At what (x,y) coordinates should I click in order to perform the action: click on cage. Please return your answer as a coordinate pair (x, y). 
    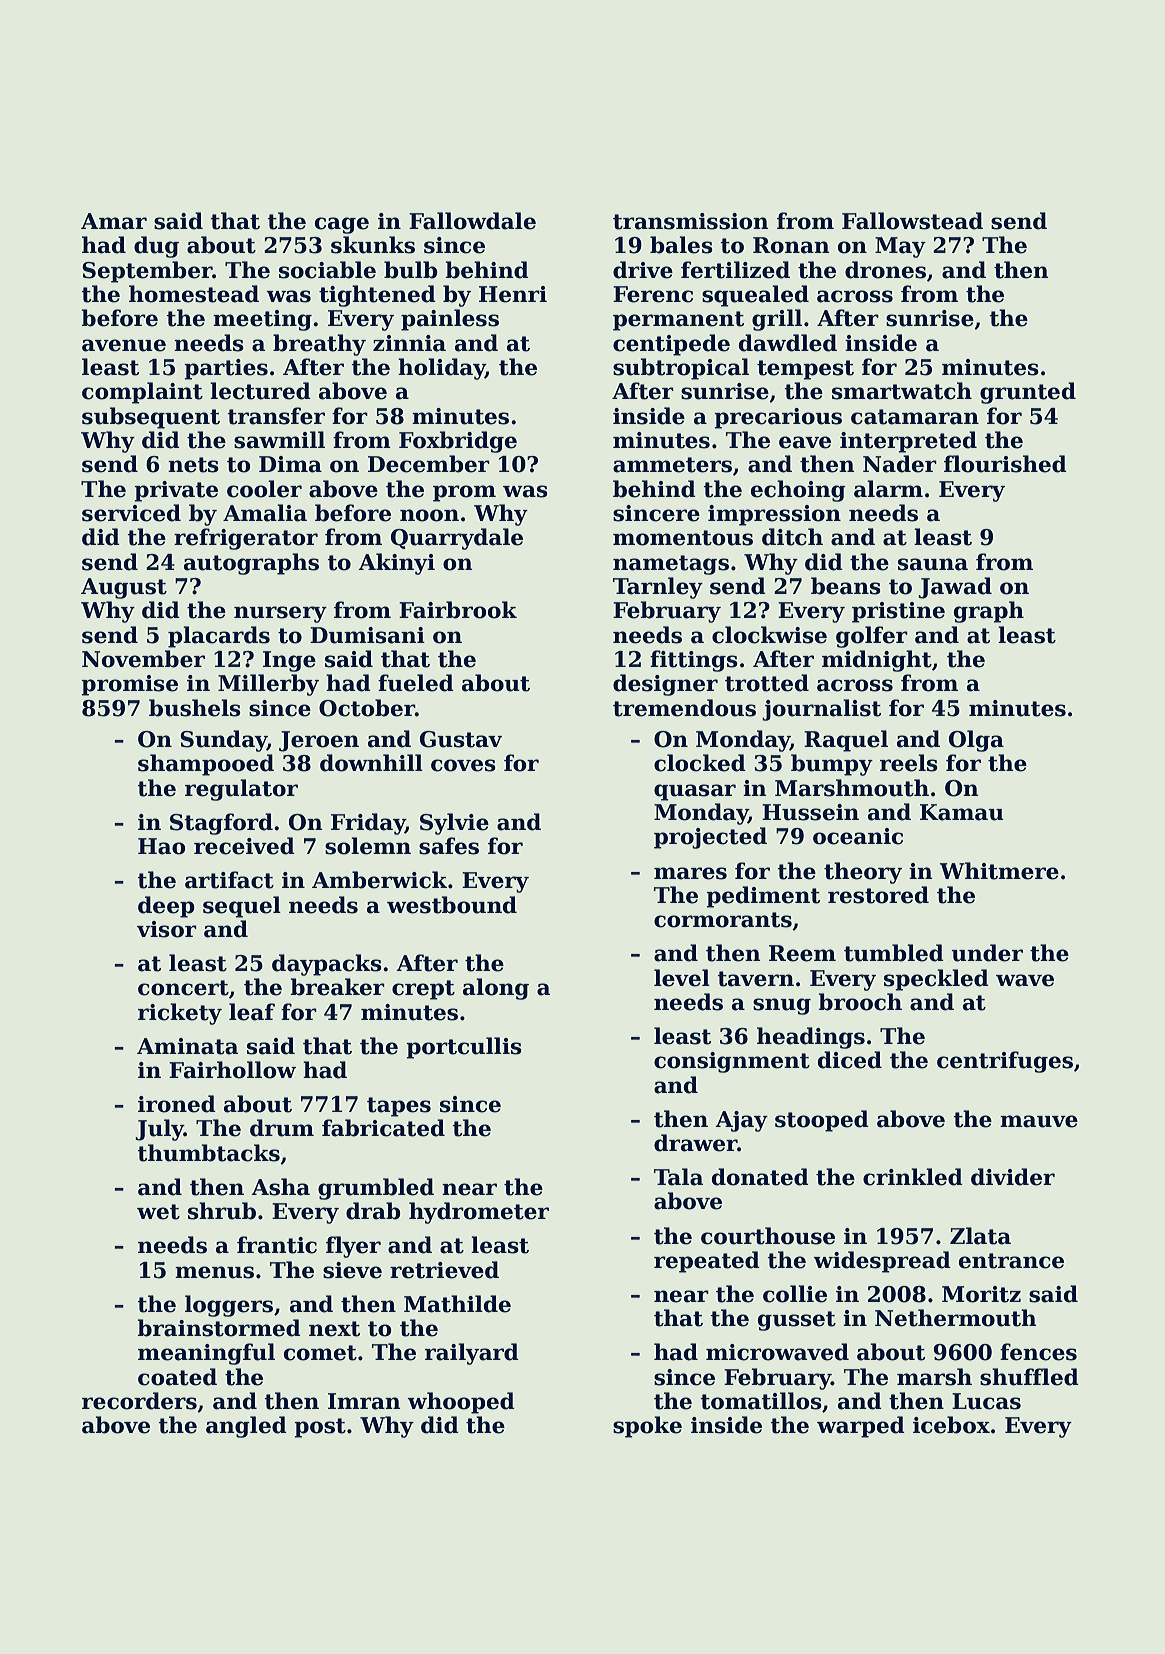
    Looking at the image, I should click on (342, 225).
